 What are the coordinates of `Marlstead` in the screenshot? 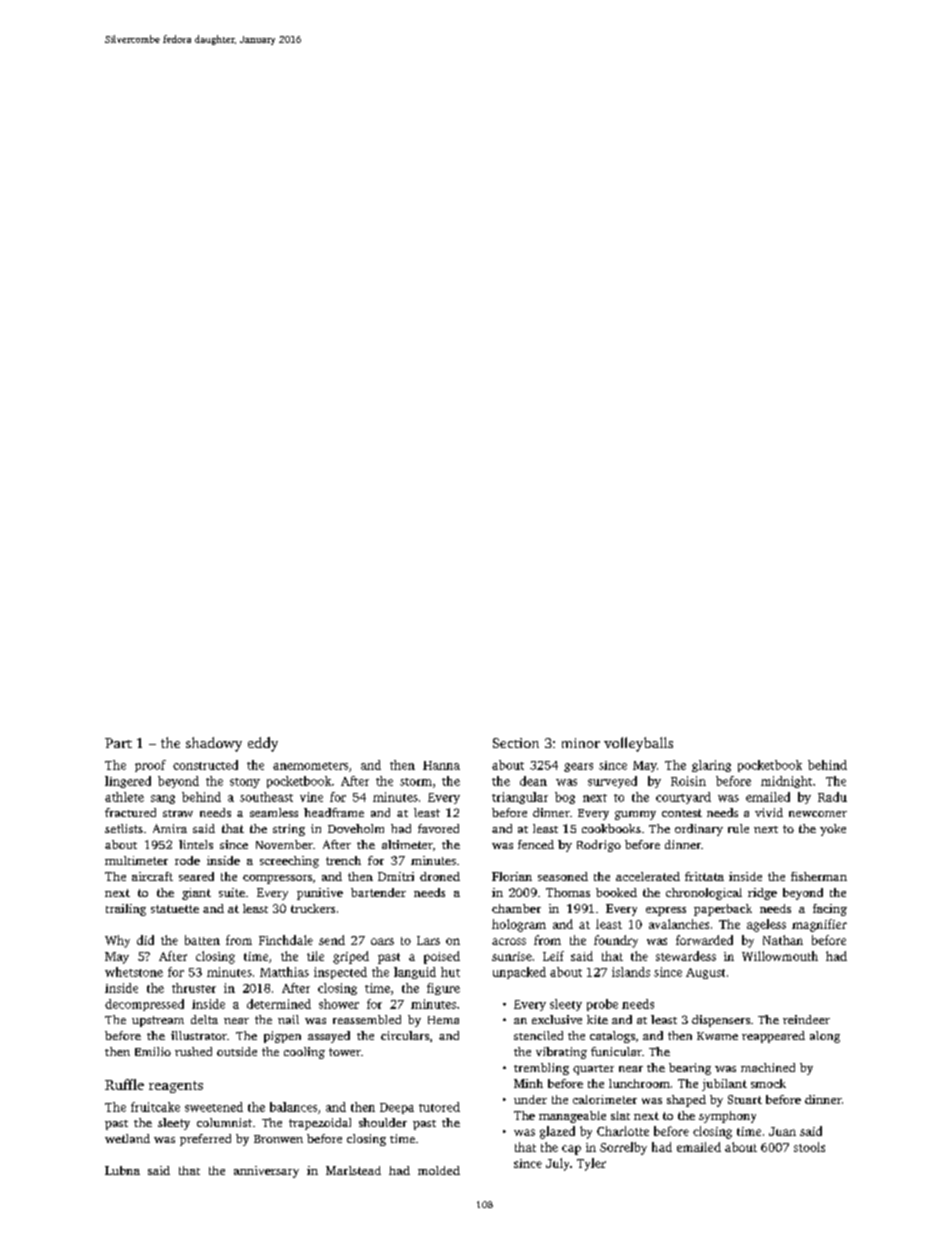 It's located at (353, 1170).
